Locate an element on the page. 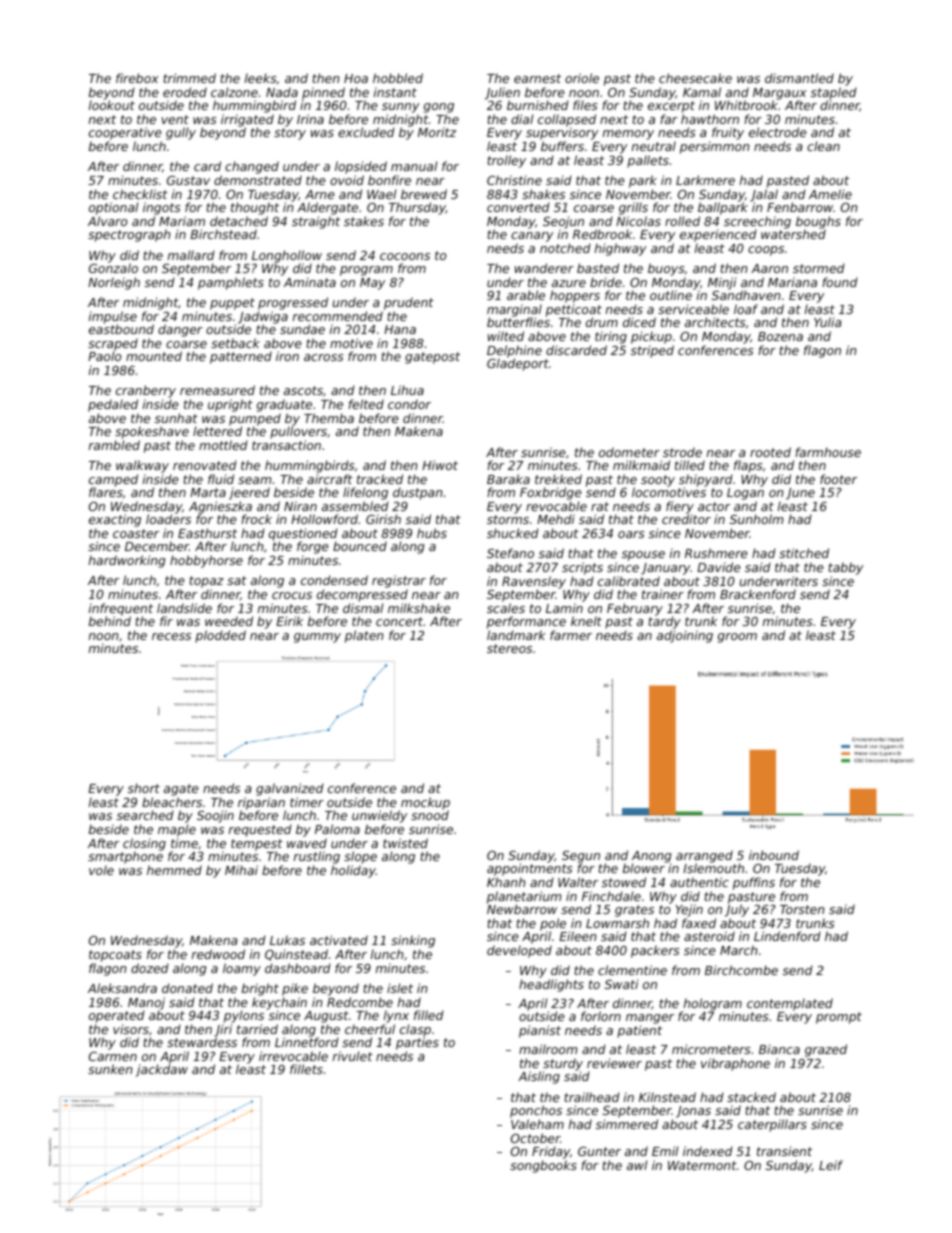  platen is located at coordinates (364, 636).
